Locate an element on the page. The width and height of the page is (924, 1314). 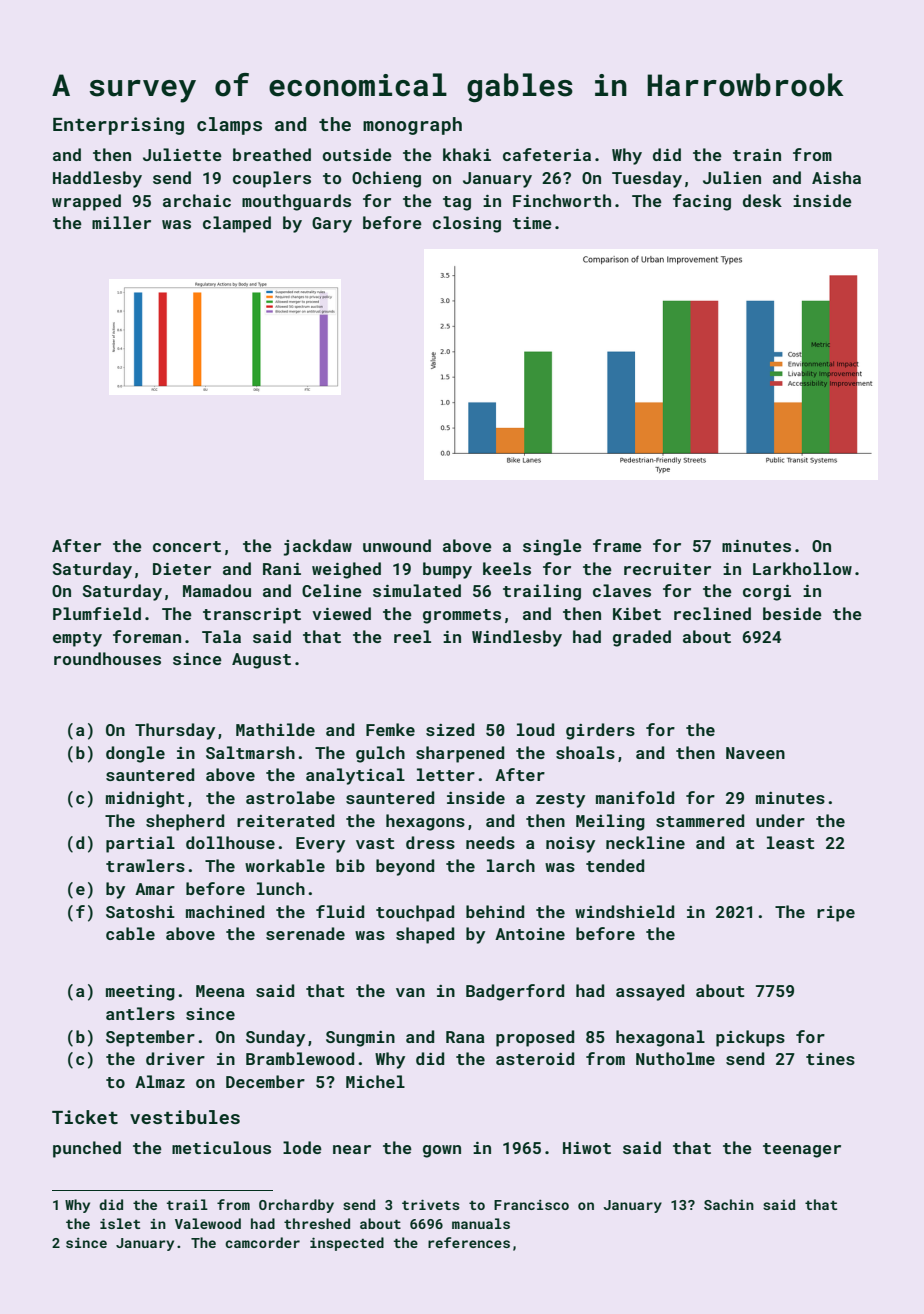
clamped is located at coordinates (237, 224).
